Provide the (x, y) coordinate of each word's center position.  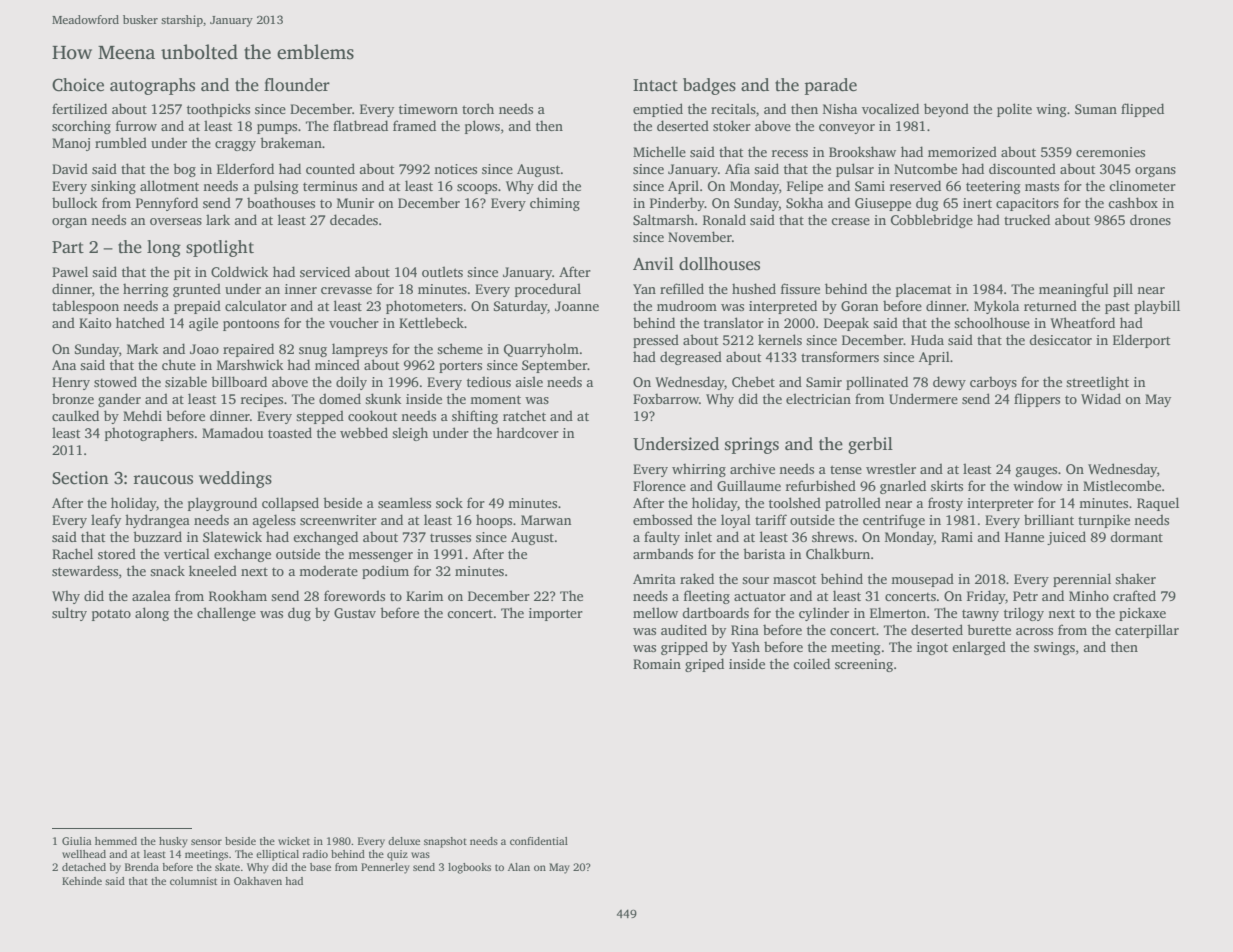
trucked (1027, 219)
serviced (325, 271)
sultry (69, 614)
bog (184, 170)
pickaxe (1142, 614)
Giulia (77, 841)
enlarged (979, 648)
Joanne (577, 306)
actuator (760, 596)
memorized (962, 151)
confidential (539, 841)
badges (709, 86)
